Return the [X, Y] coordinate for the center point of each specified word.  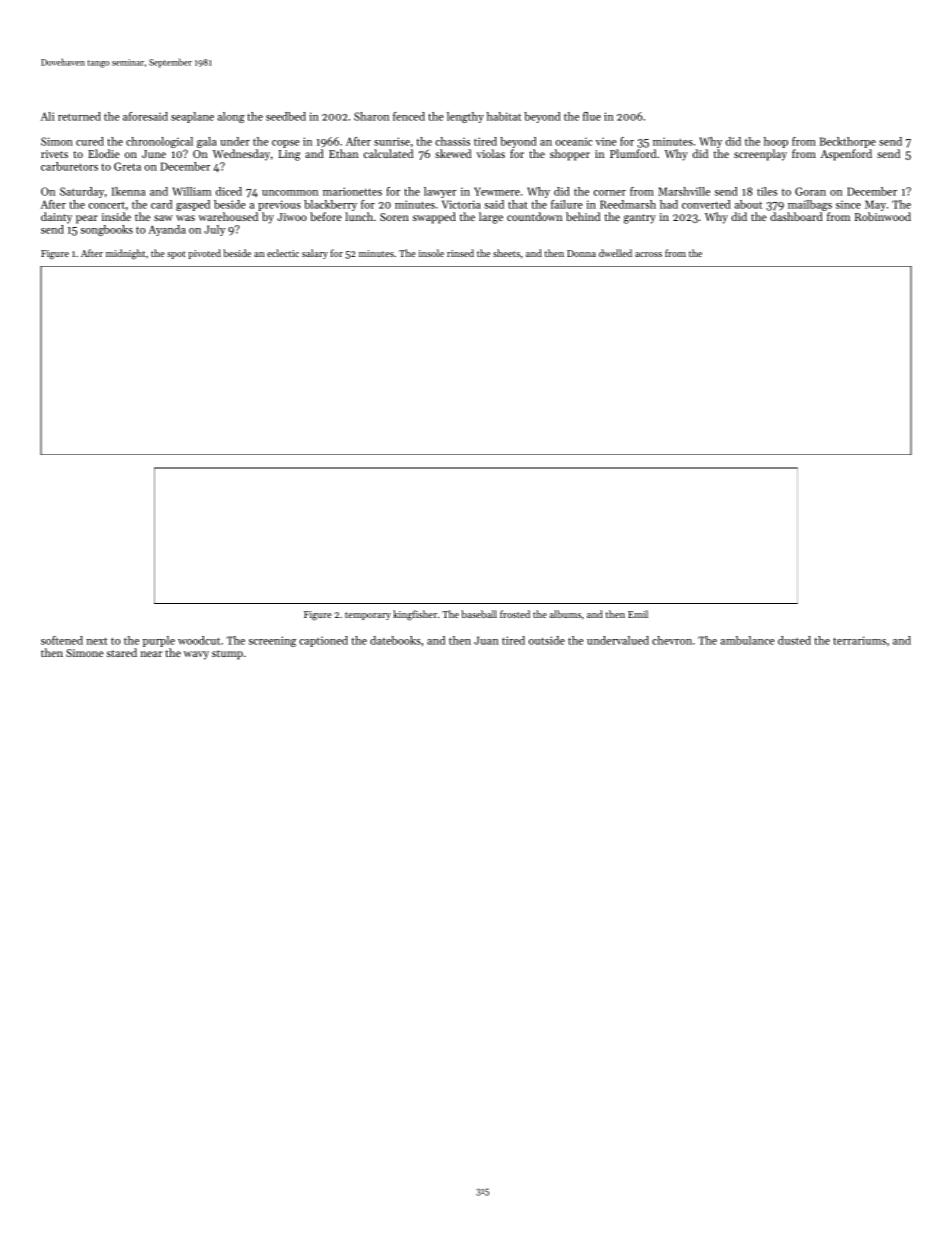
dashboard [796, 216]
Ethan [343, 153]
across [648, 254]
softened [62, 640]
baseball [479, 614]
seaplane [192, 117]
